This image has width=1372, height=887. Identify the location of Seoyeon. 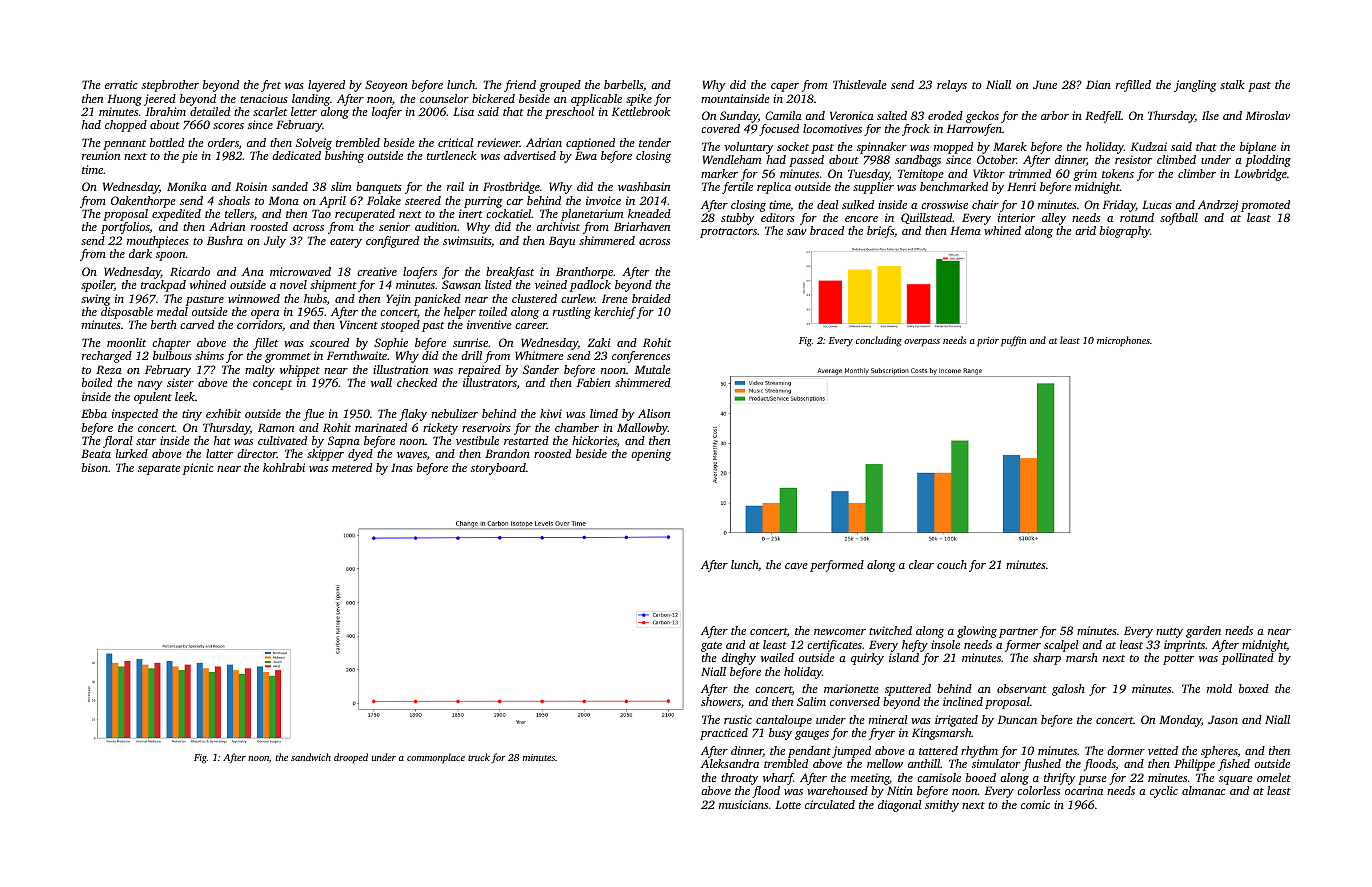
(386, 86).
